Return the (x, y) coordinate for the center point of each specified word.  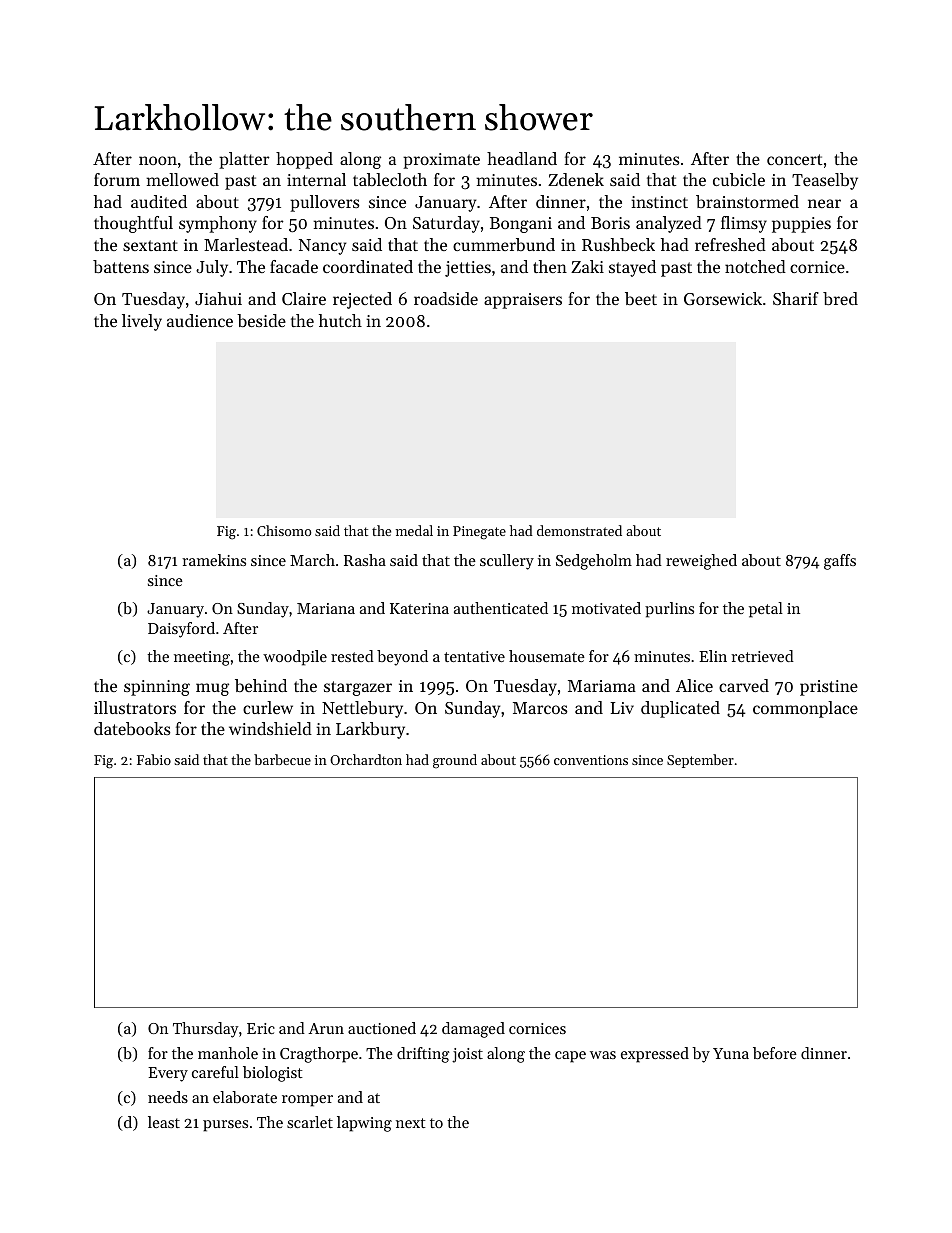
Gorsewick (723, 298)
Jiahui (218, 298)
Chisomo (284, 530)
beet (641, 298)
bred (840, 298)
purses (225, 1126)
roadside (446, 298)
